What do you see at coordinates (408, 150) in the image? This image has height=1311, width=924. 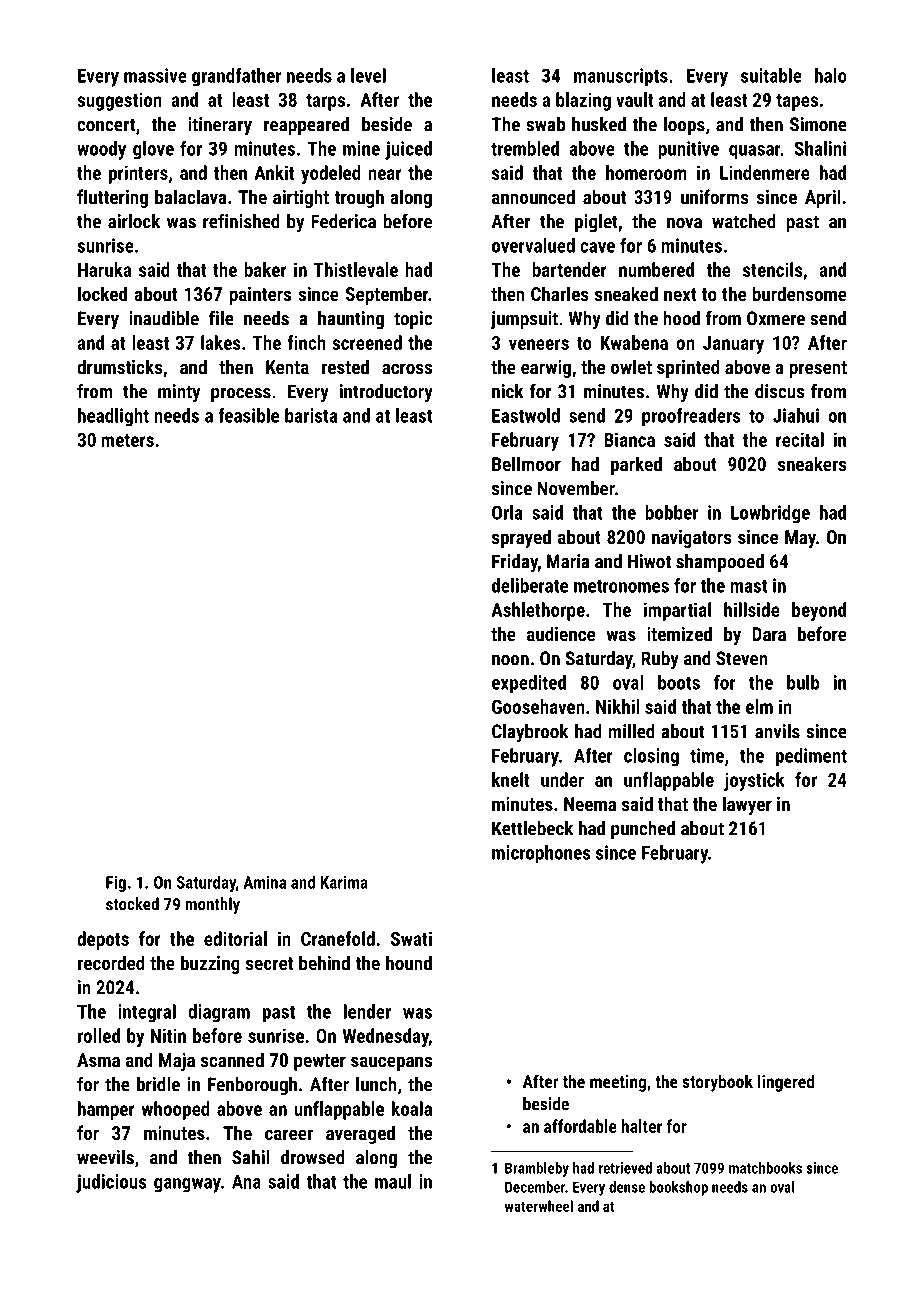 I see `juiced` at bounding box center [408, 150].
